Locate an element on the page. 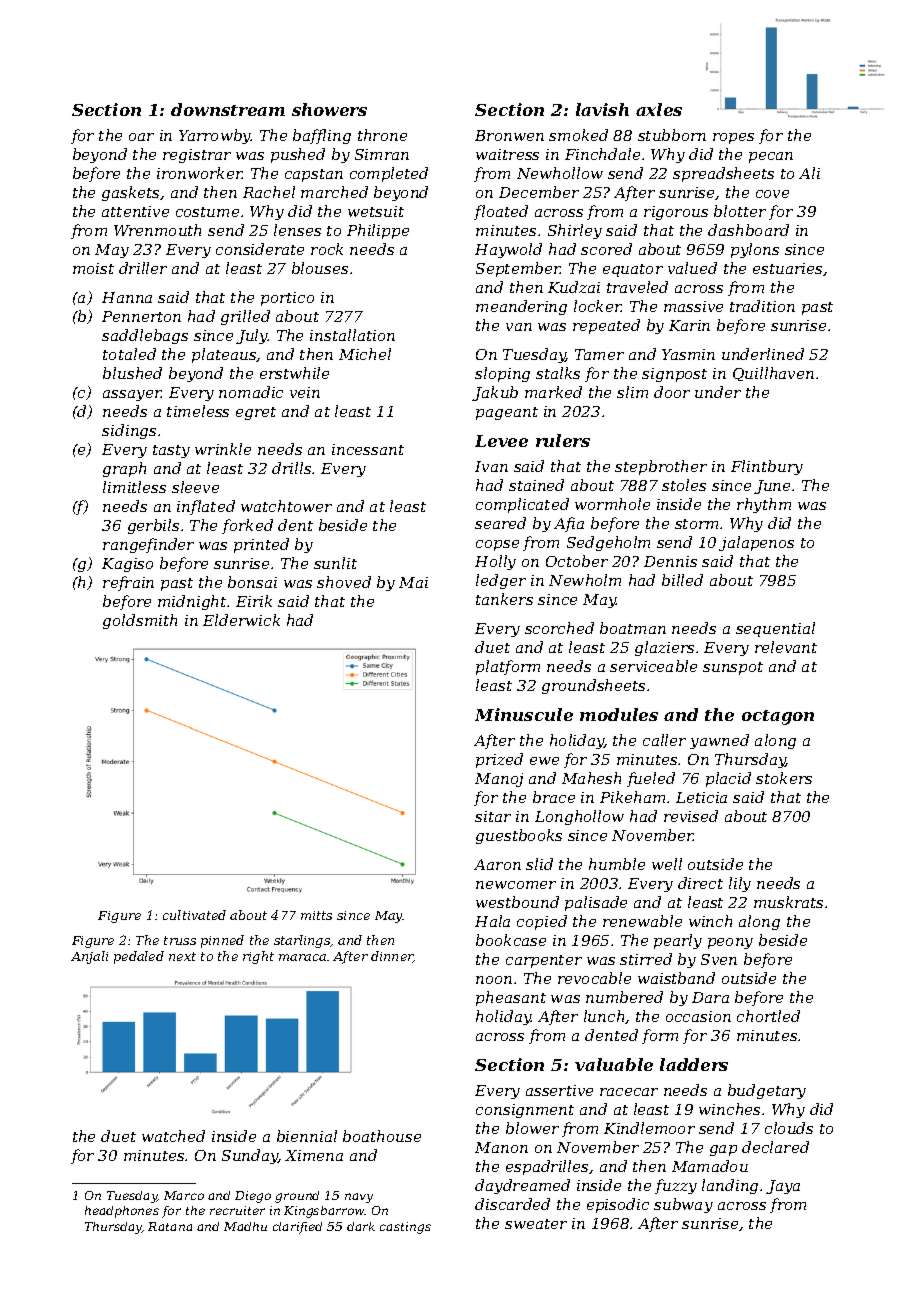  sunspot is located at coordinates (733, 668).
